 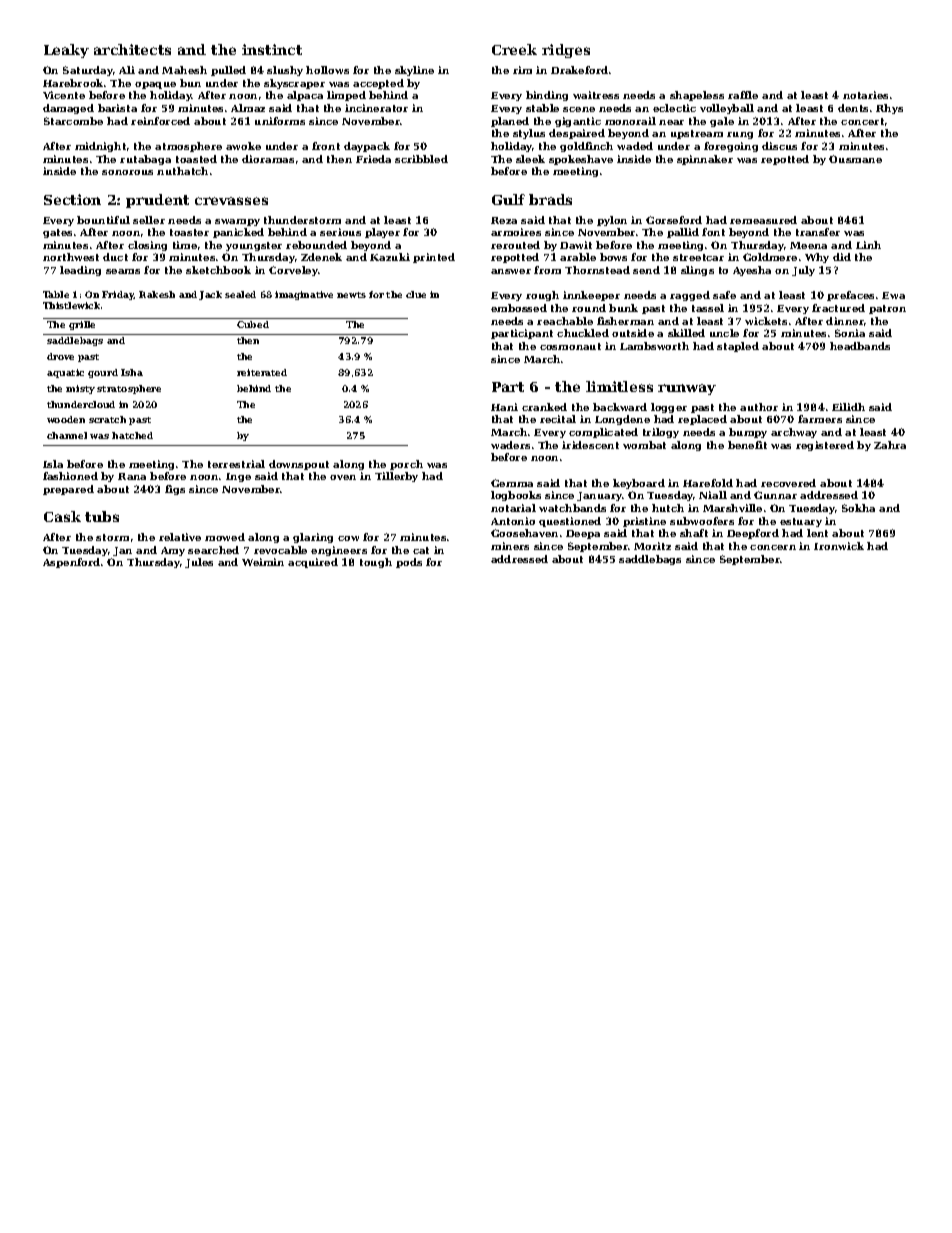 What do you see at coordinates (66, 51) in the image?
I see `Leaky` at bounding box center [66, 51].
